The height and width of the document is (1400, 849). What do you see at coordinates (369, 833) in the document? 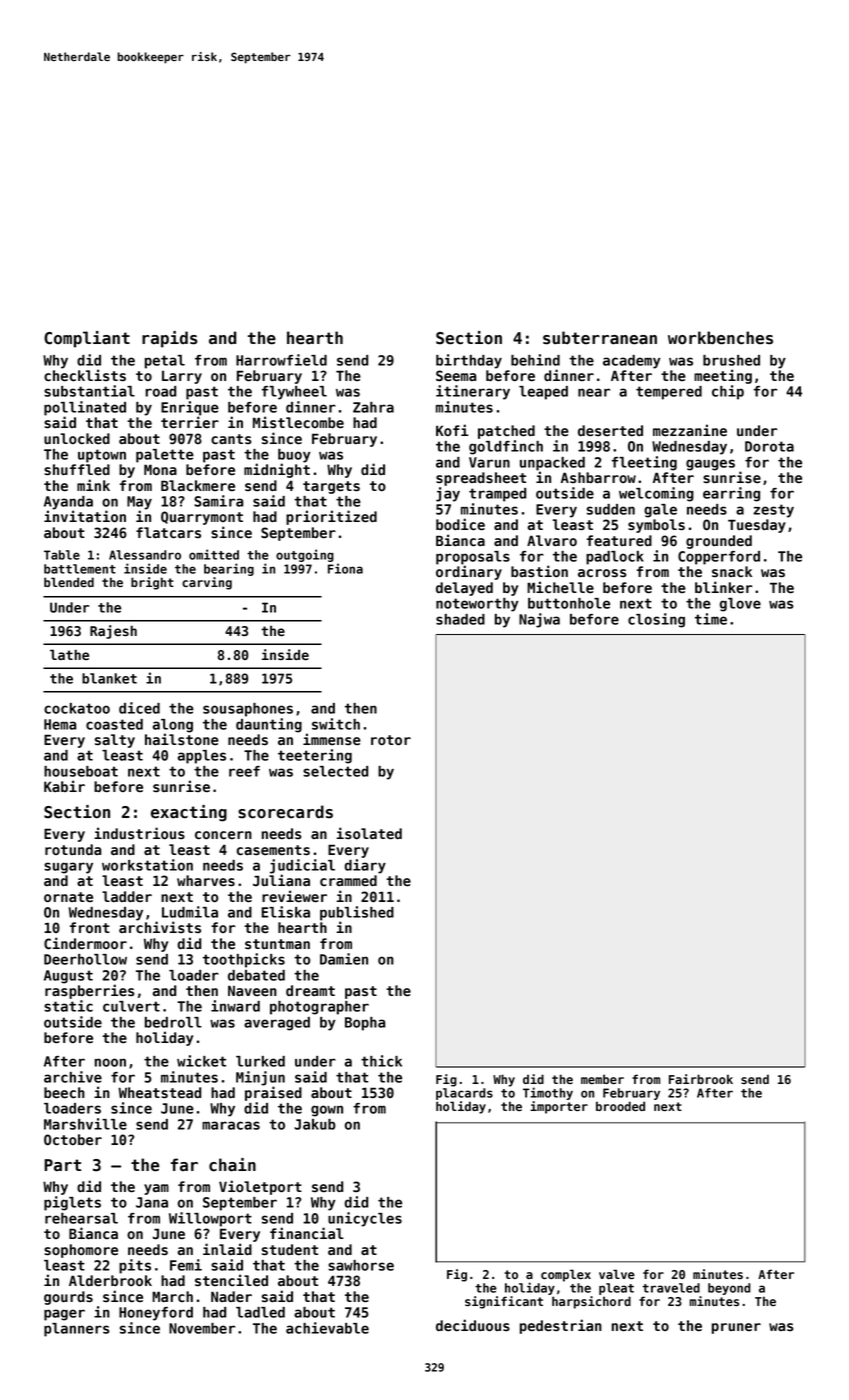
I see `isolated` at bounding box center [369, 833].
